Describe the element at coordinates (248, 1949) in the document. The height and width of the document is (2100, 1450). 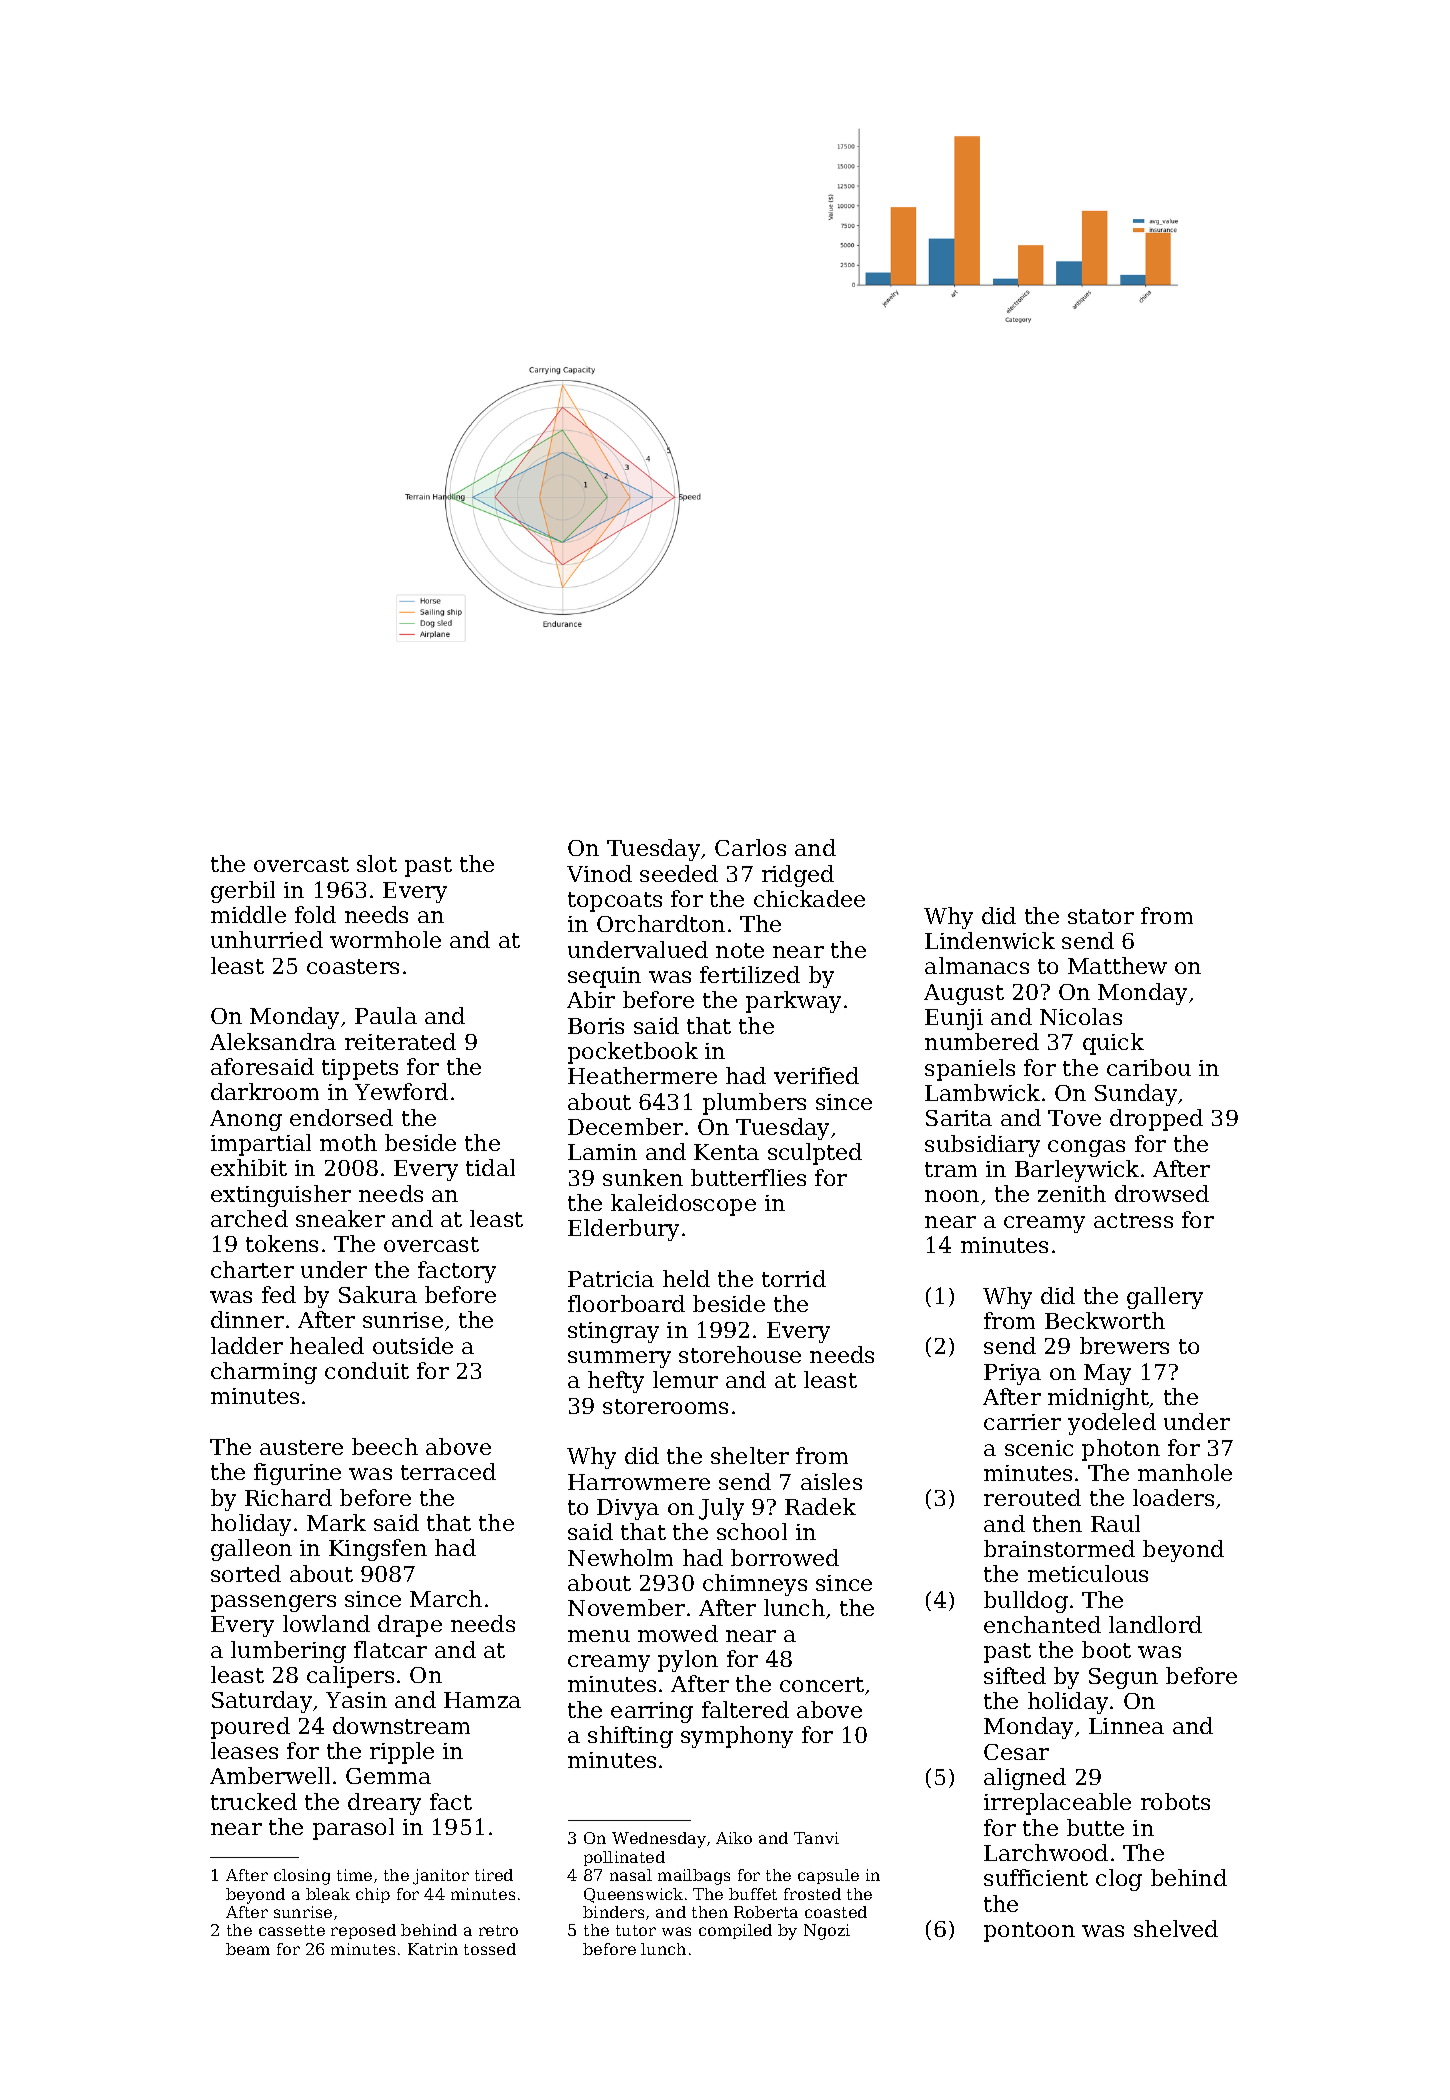
I see `beam` at that location.
